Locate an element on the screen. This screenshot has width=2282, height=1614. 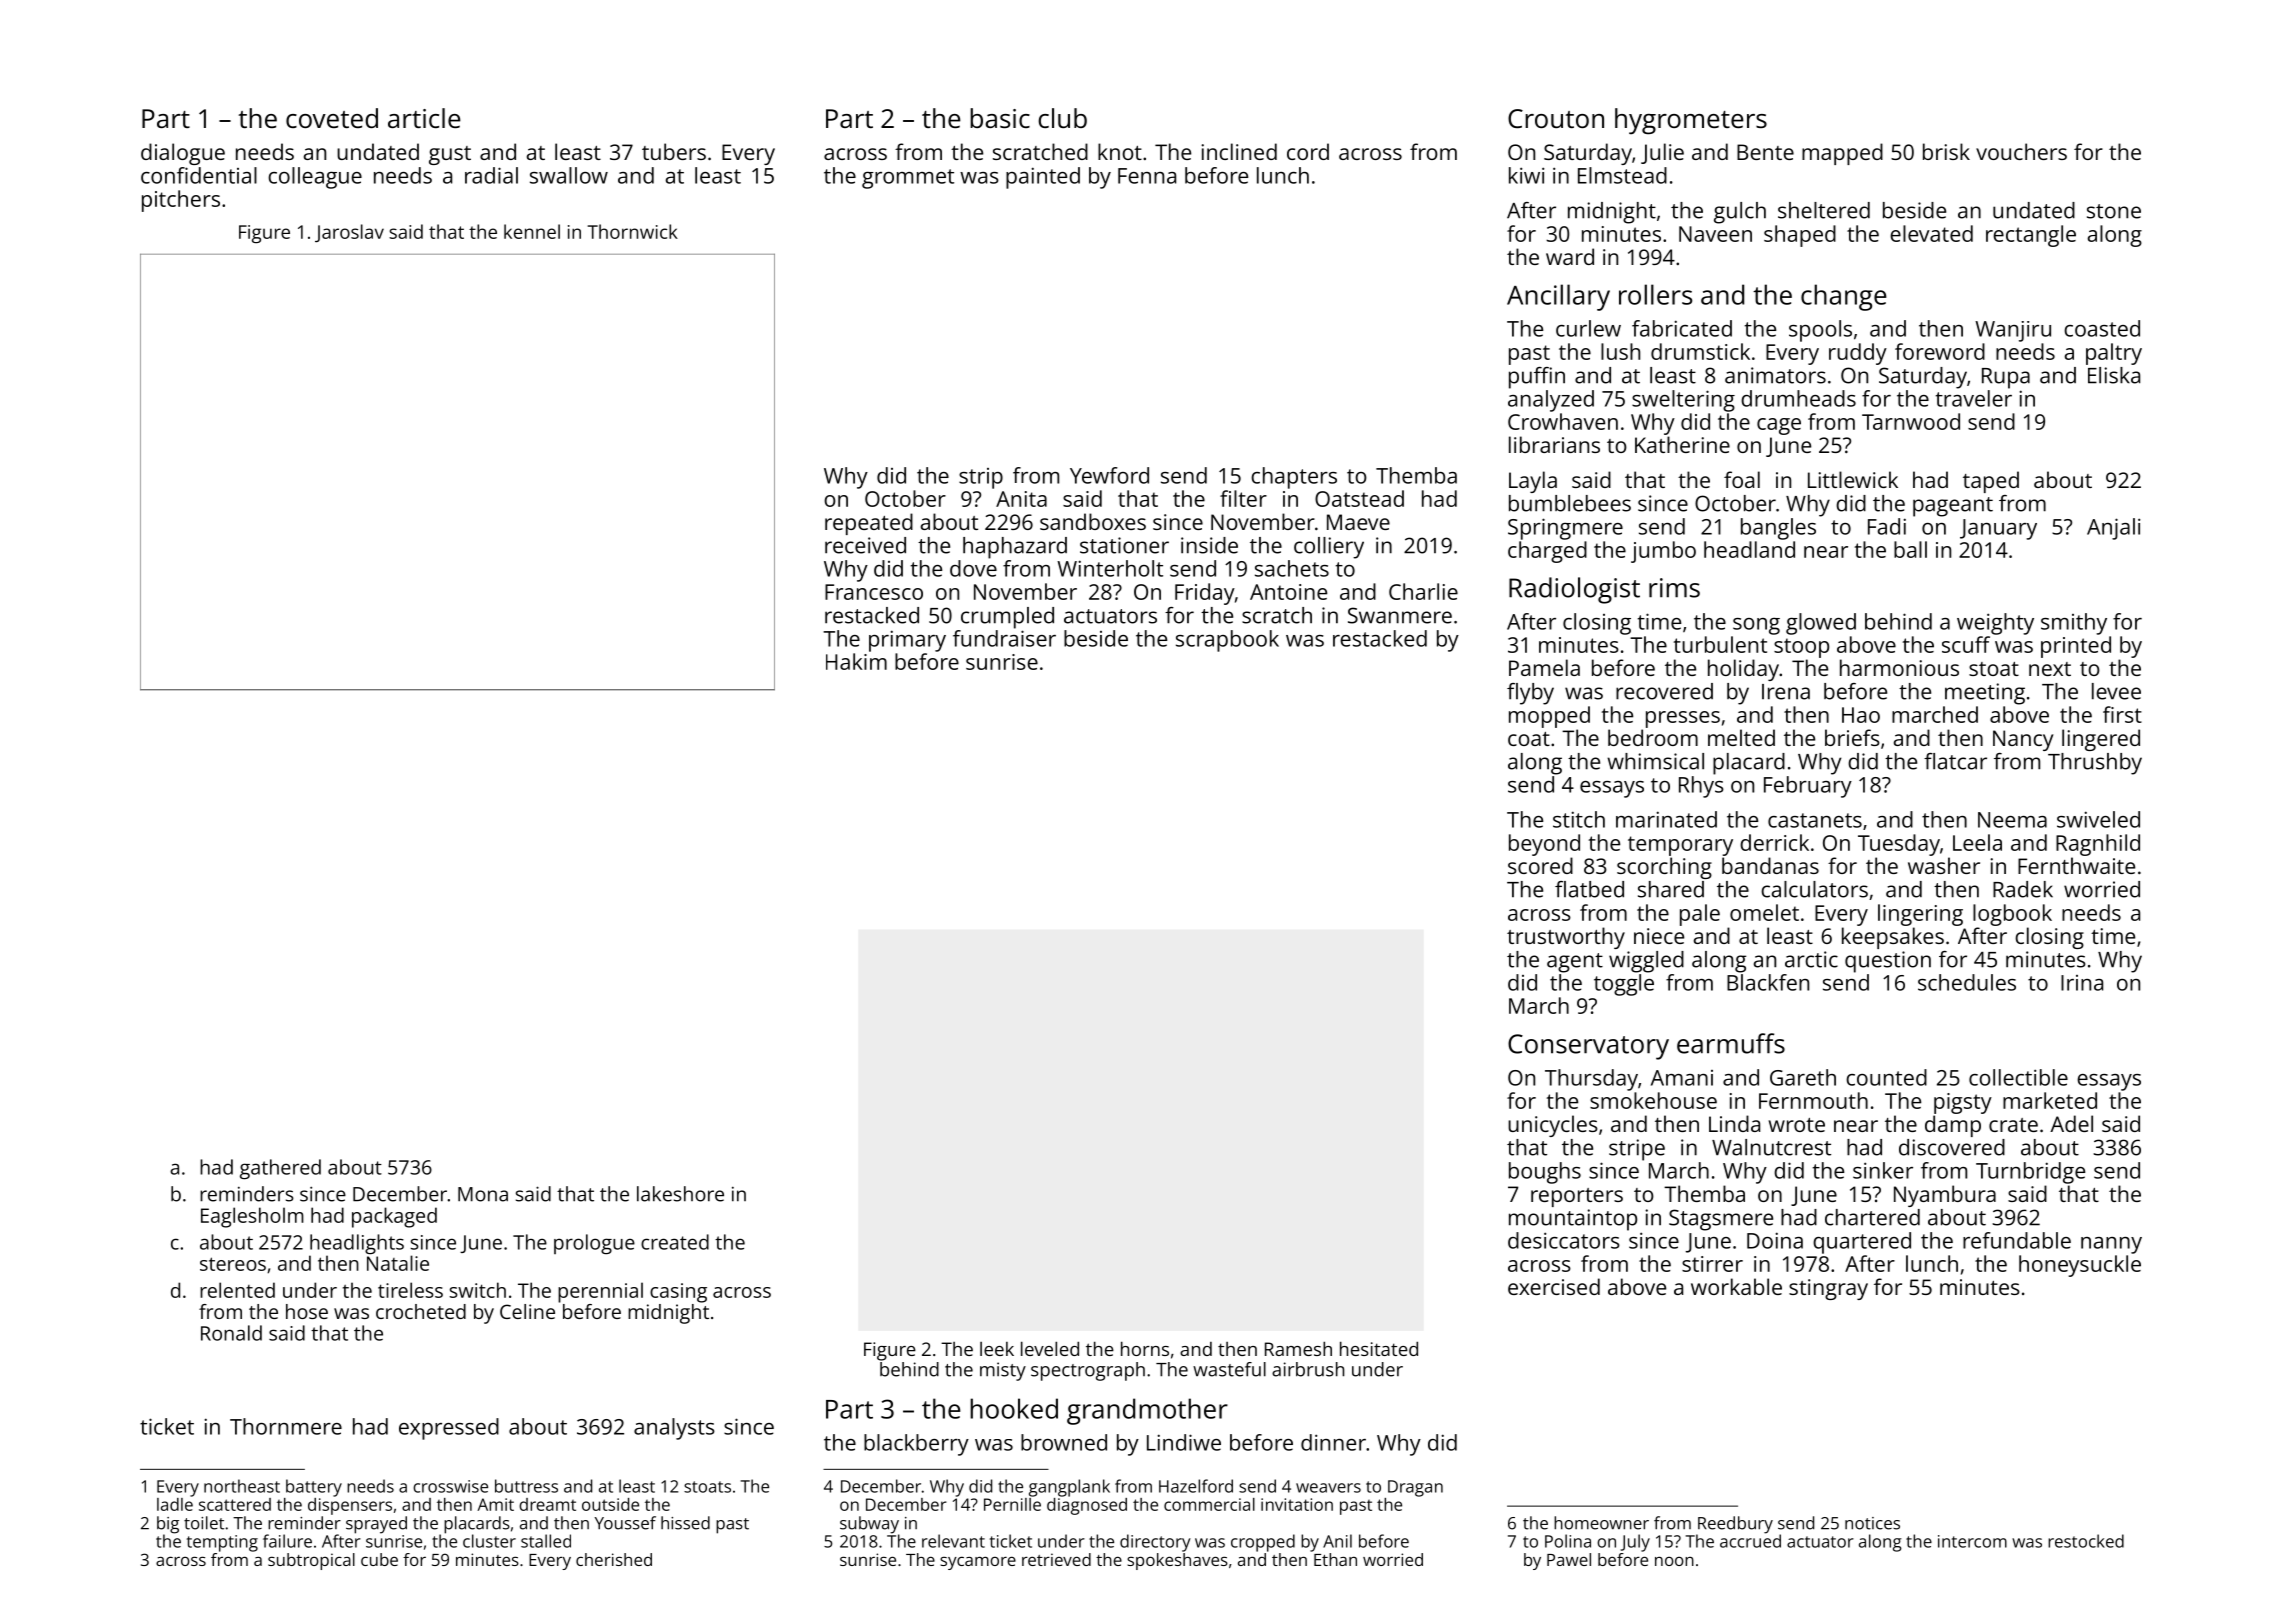
wiggled is located at coordinates (1646, 962).
